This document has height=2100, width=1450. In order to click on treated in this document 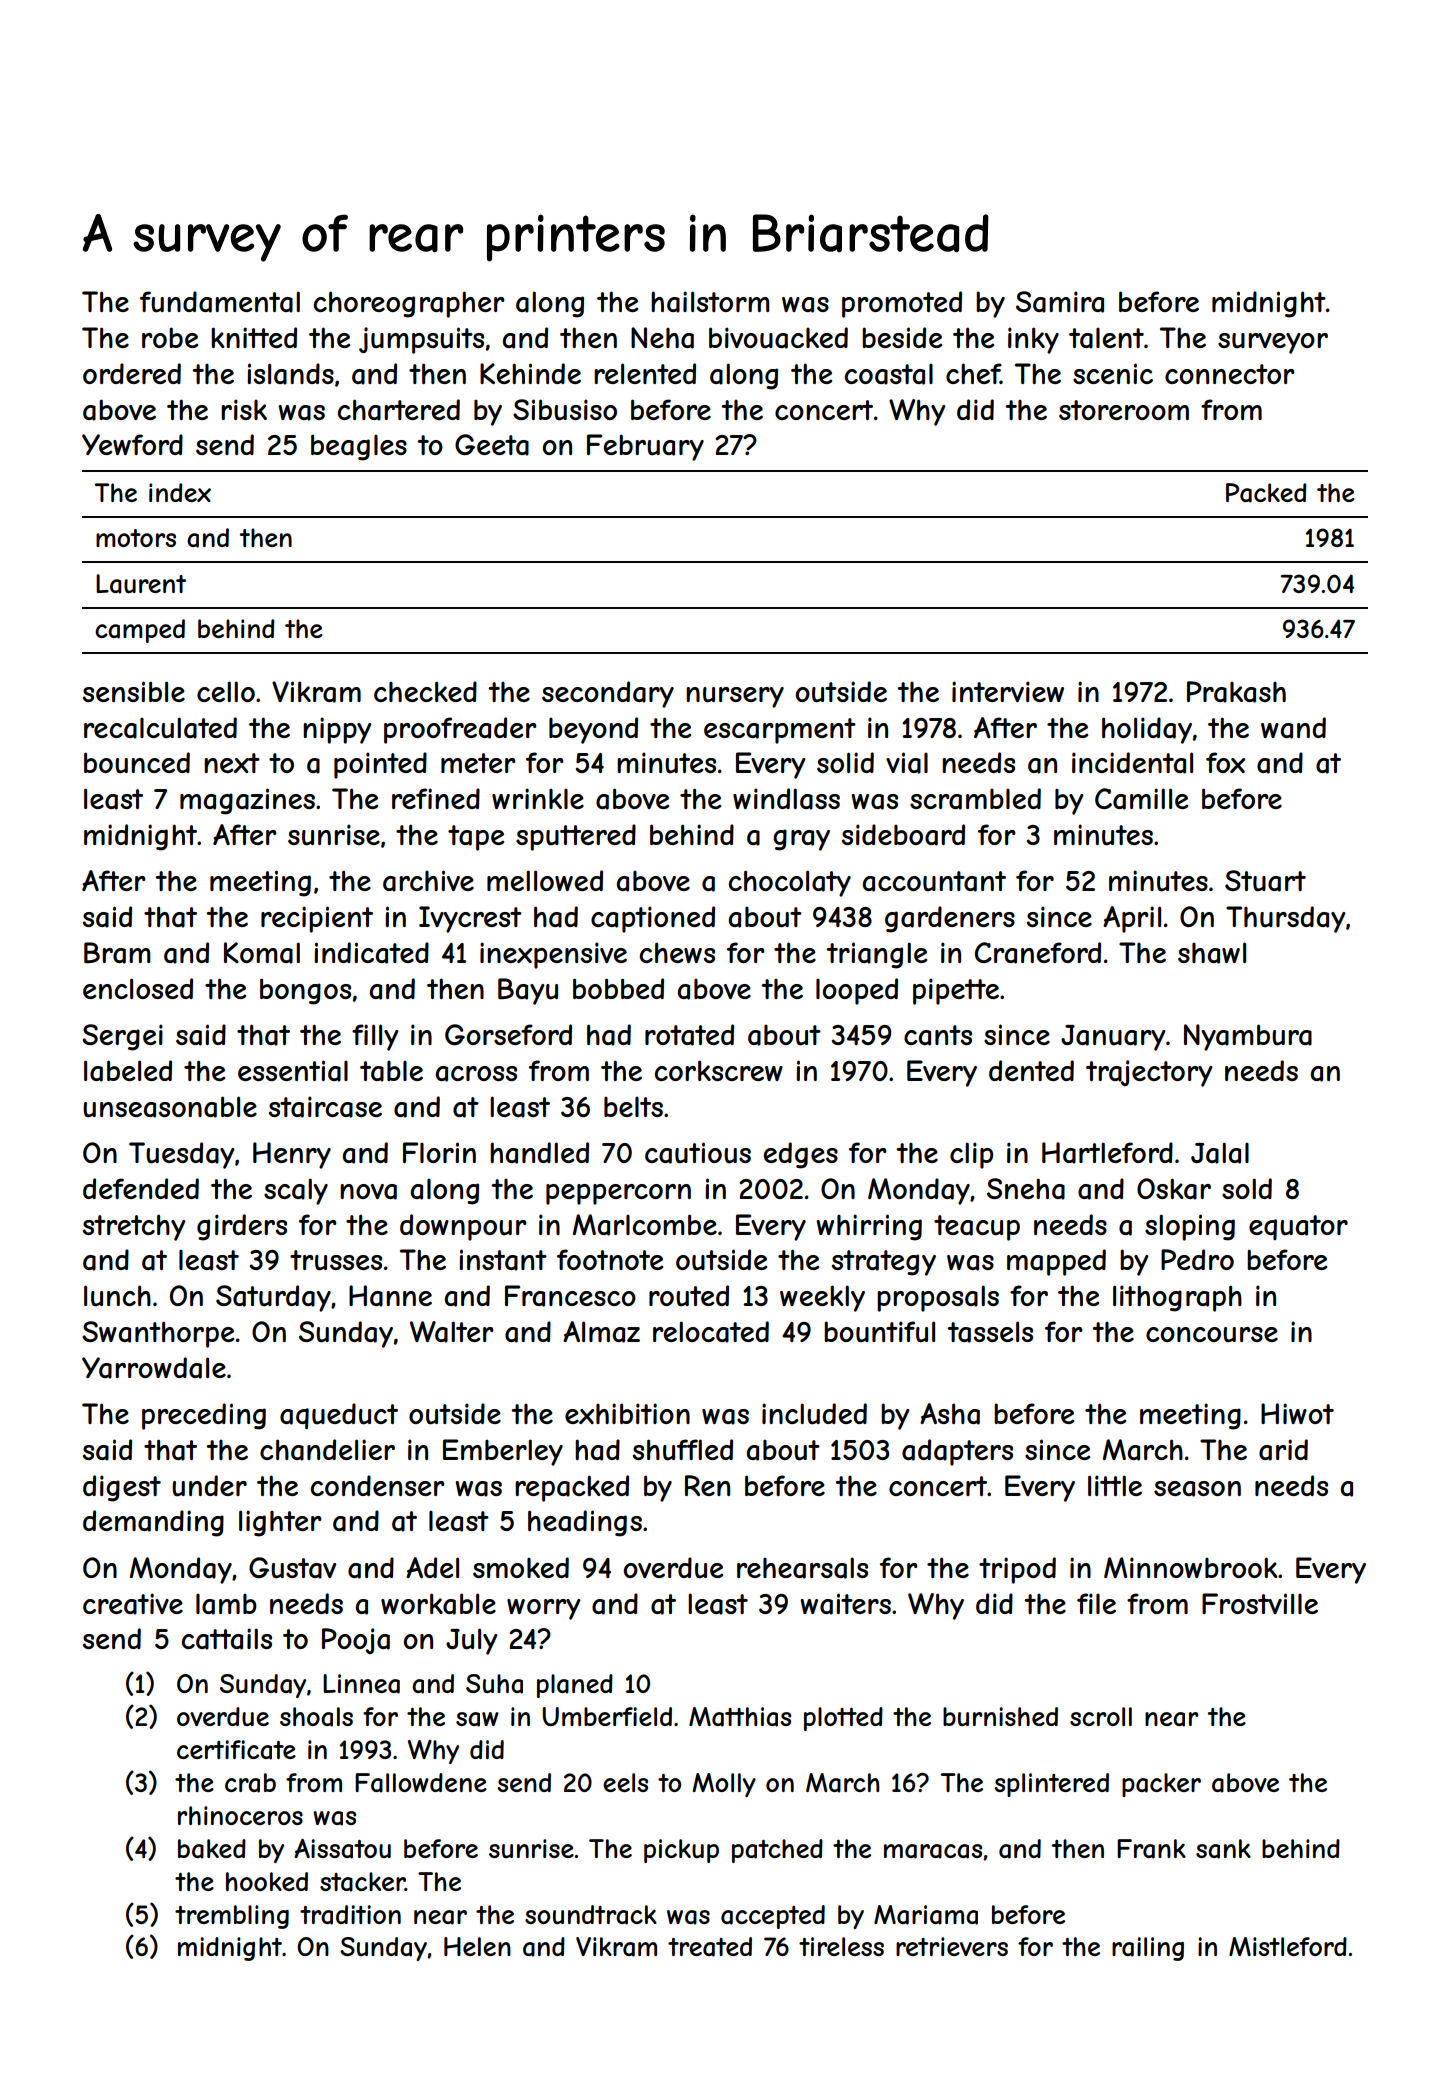, I will do `click(710, 1947)`.
